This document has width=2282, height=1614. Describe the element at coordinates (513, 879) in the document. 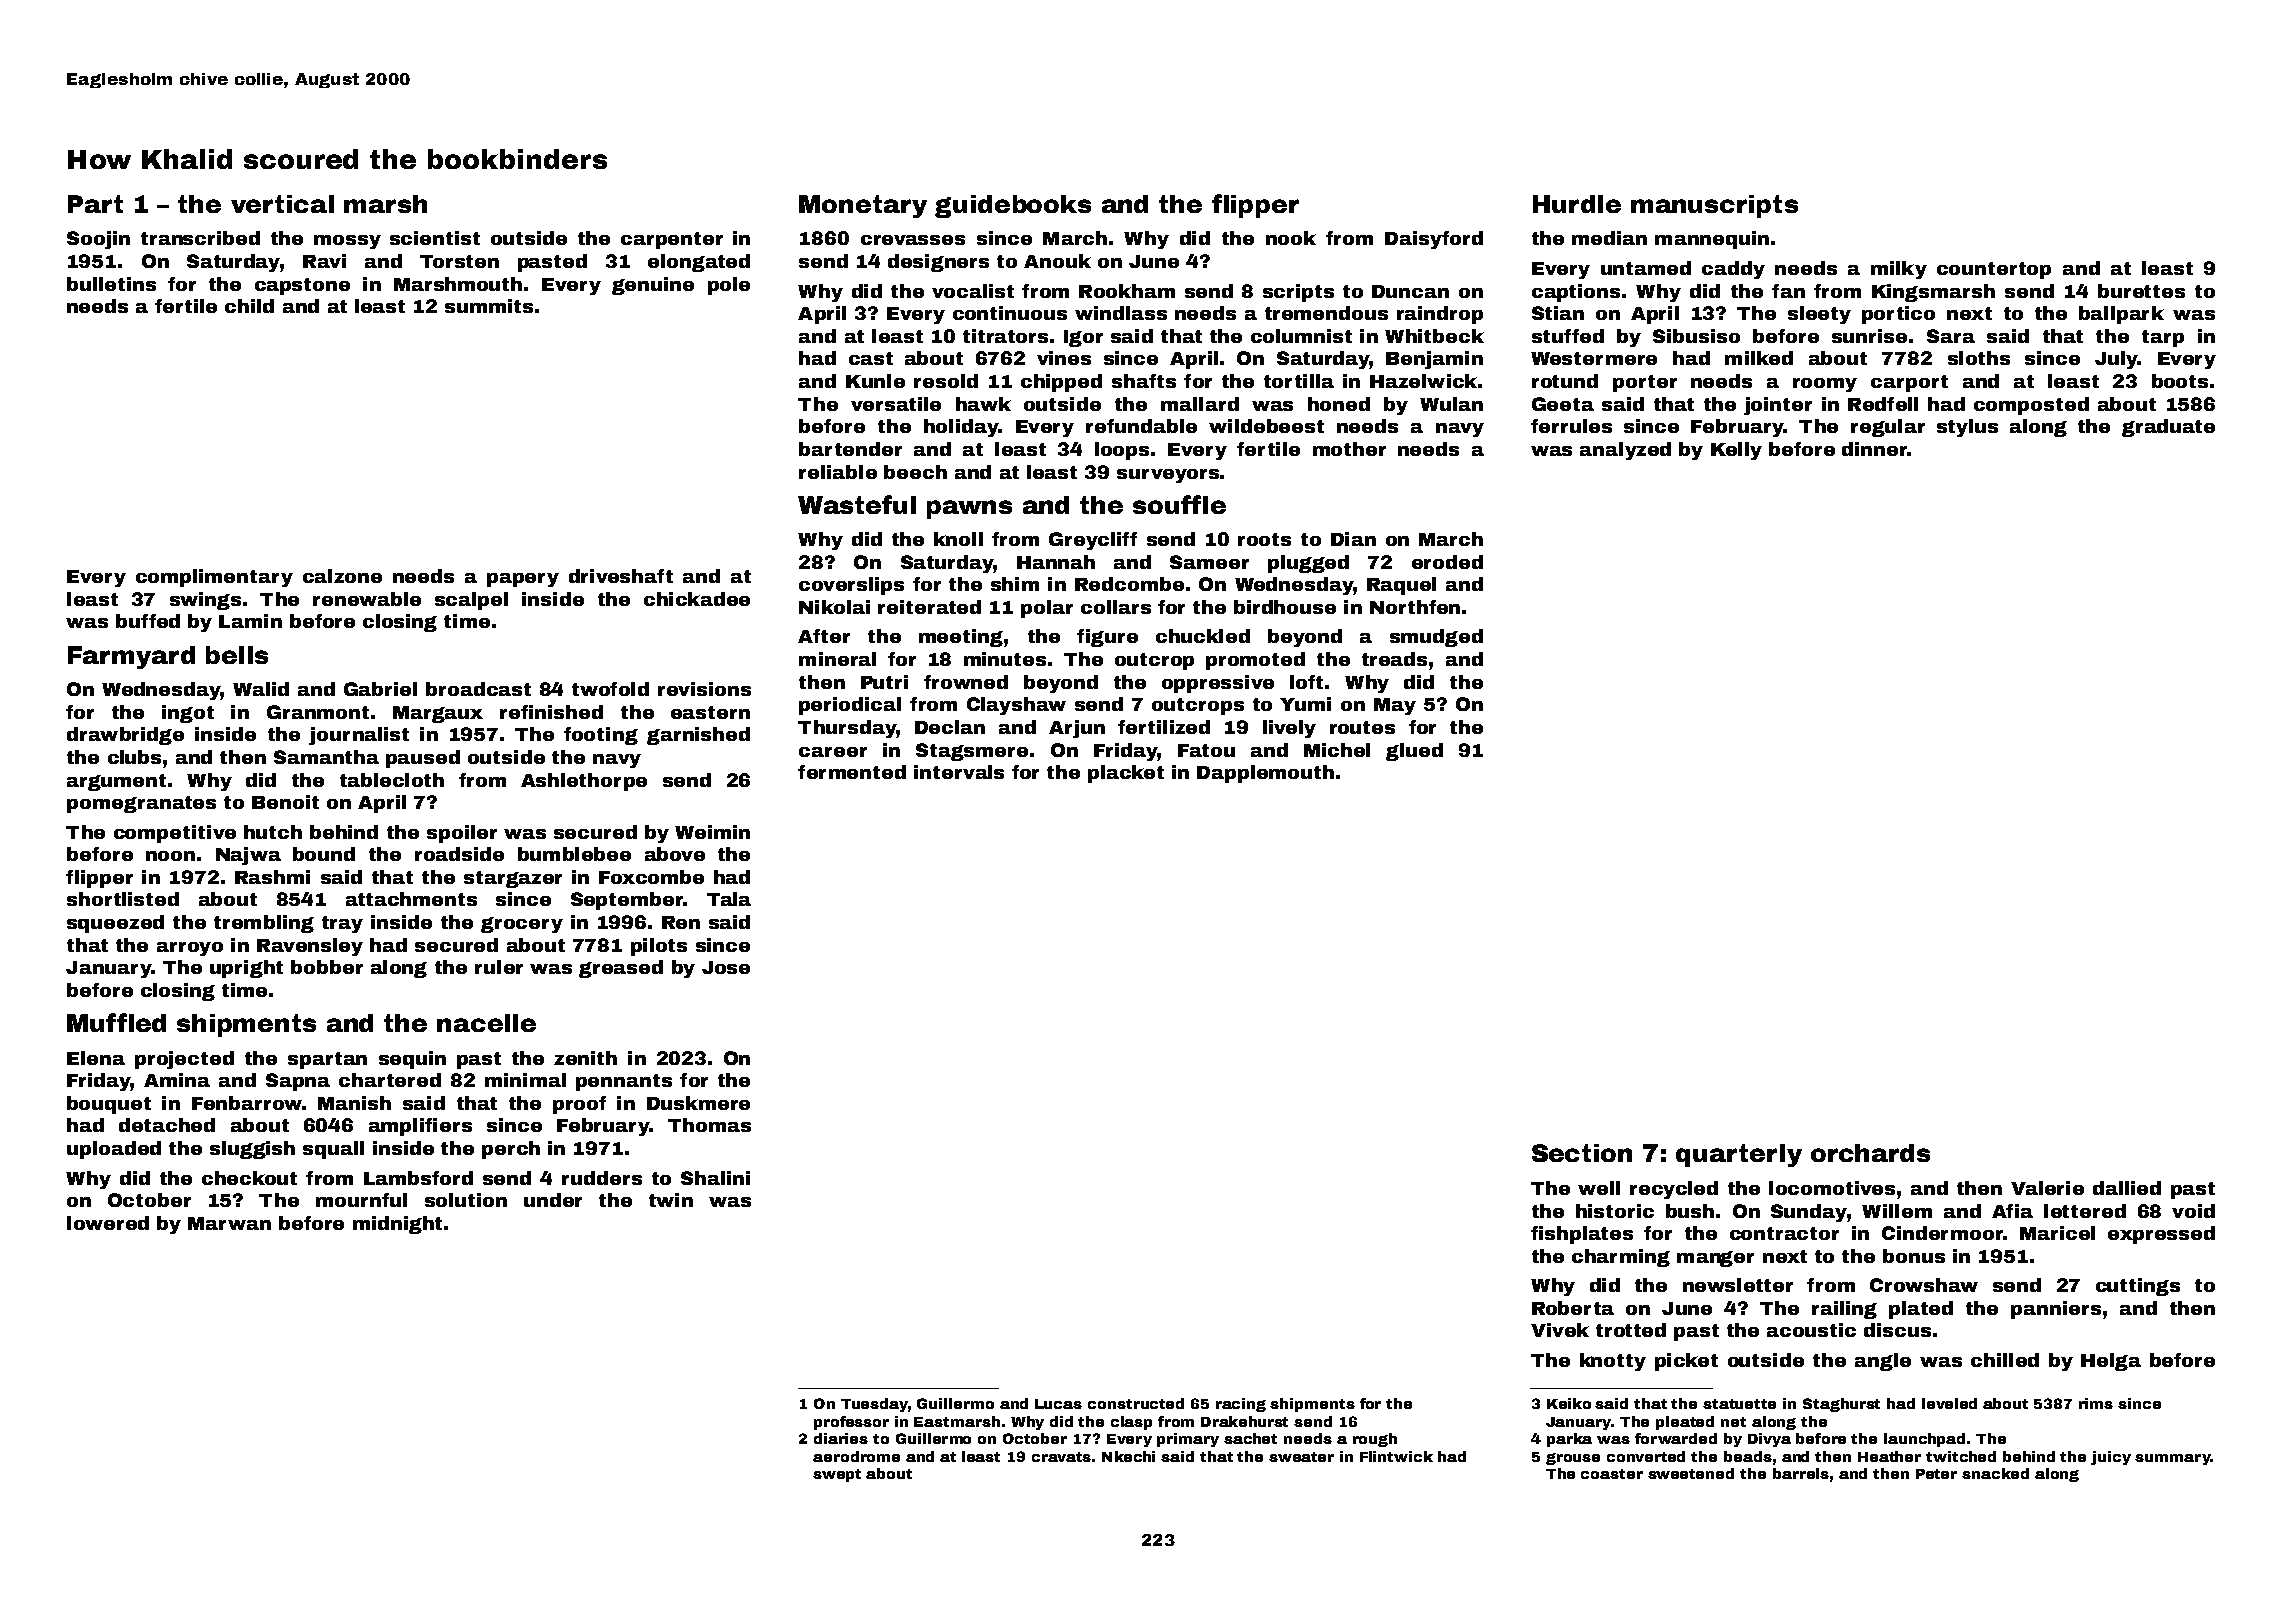

I see `stargazer` at that location.
